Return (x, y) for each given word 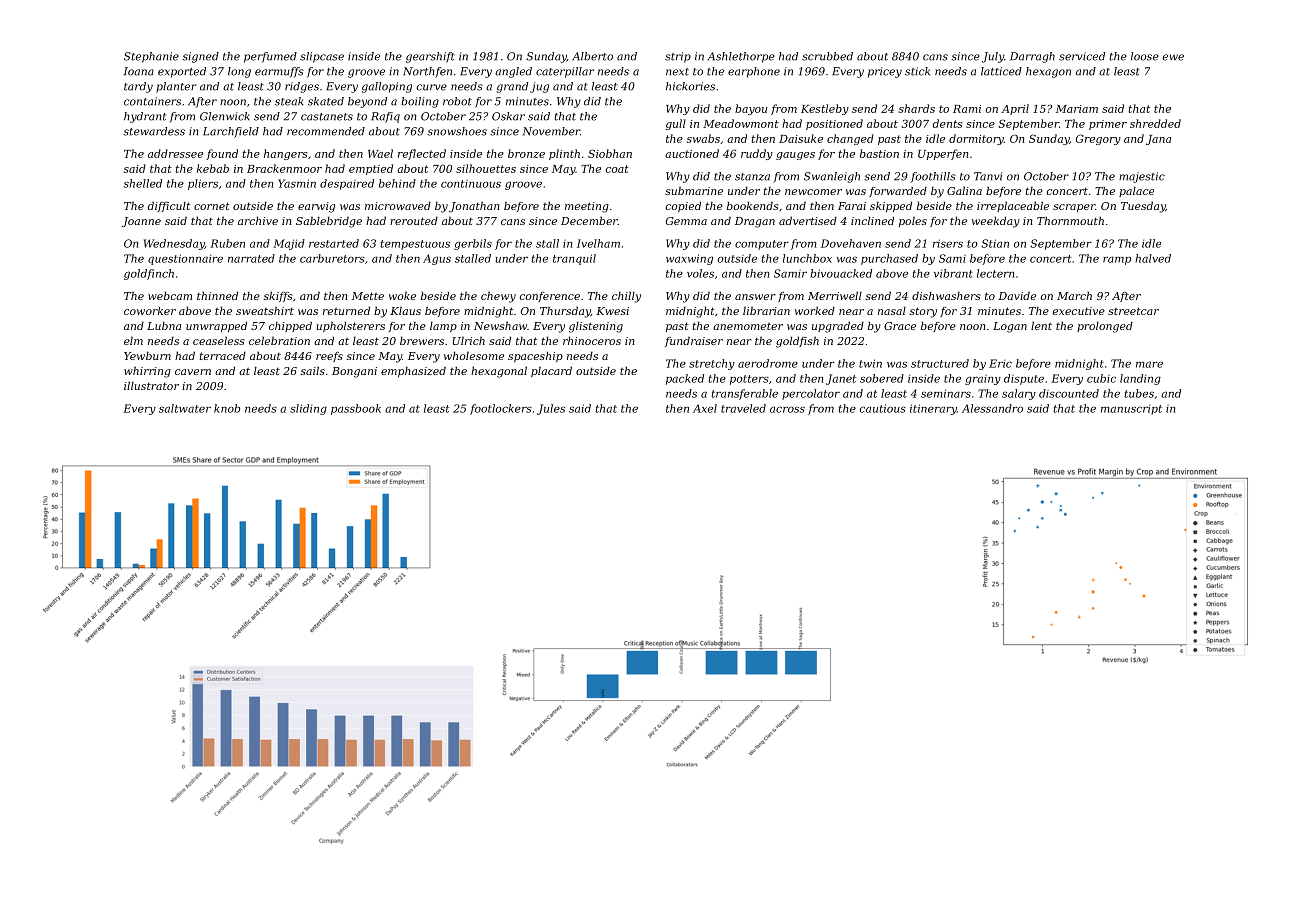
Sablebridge (329, 222)
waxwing (689, 259)
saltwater (185, 408)
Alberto (592, 56)
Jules (551, 409)
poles (913, 221)
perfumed (270, 57)
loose (1145, 56)
